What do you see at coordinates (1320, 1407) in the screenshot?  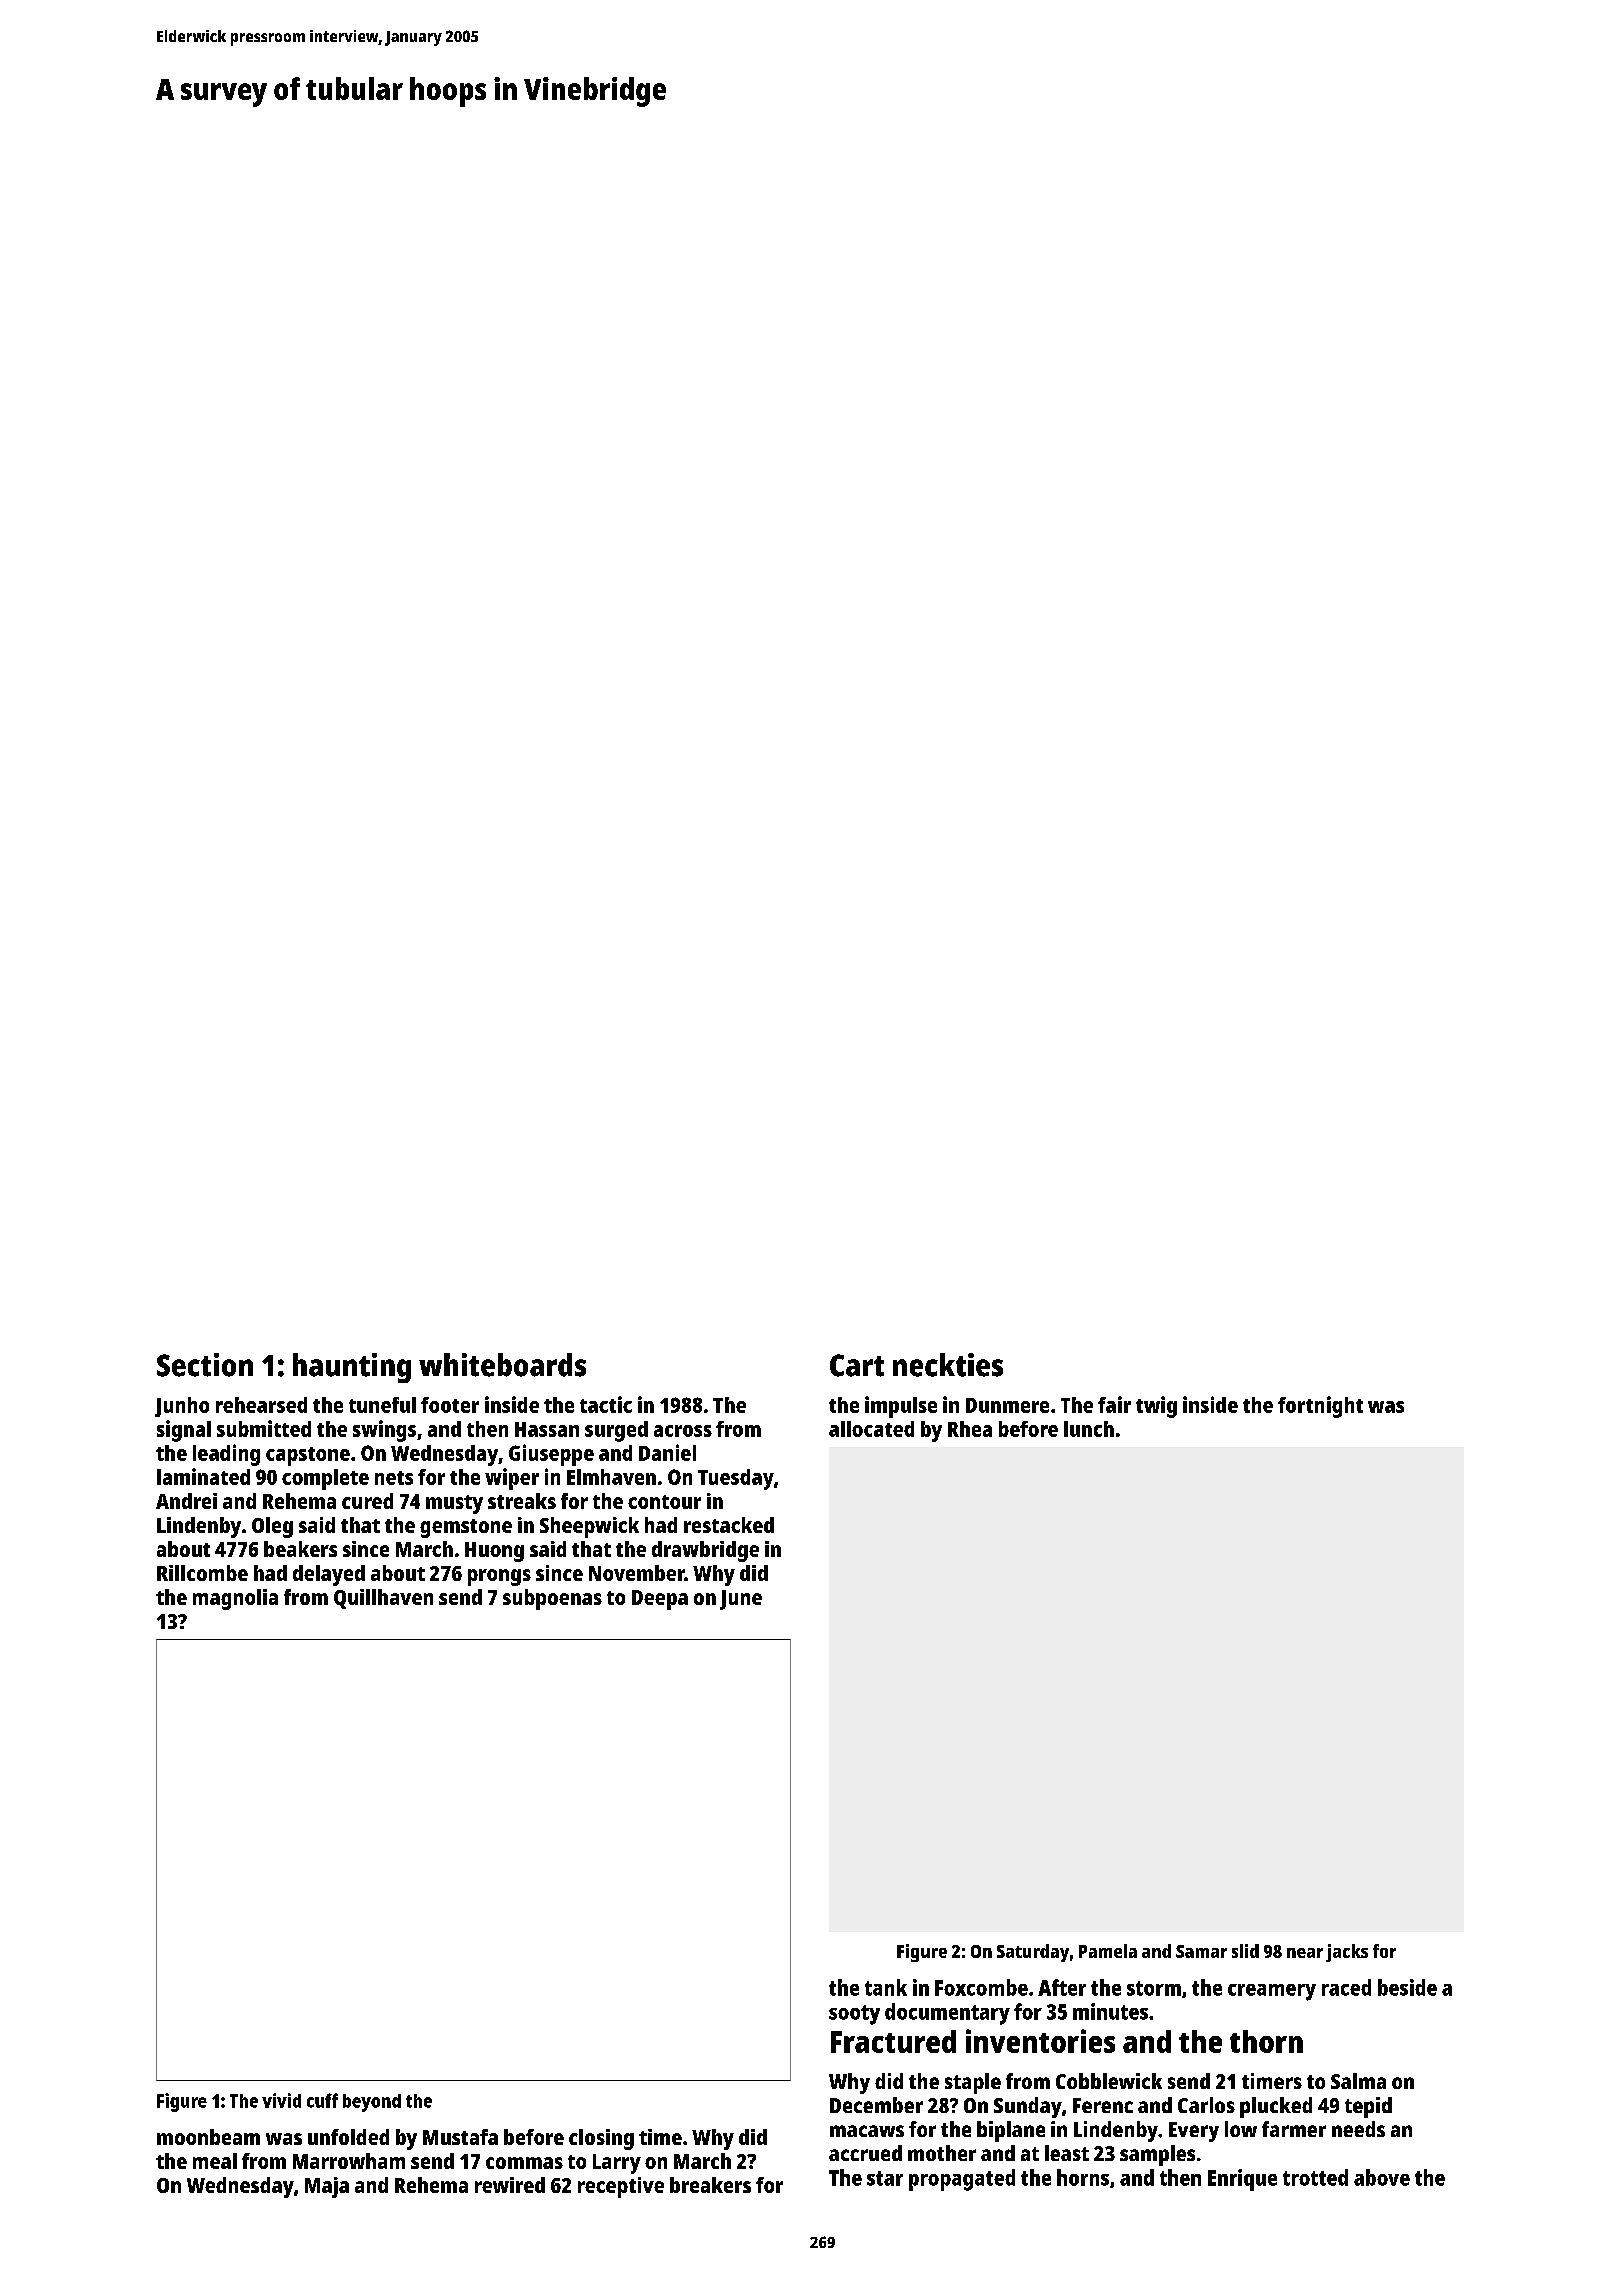 I see `fortnight` at bounding box center [1320, 1407].
